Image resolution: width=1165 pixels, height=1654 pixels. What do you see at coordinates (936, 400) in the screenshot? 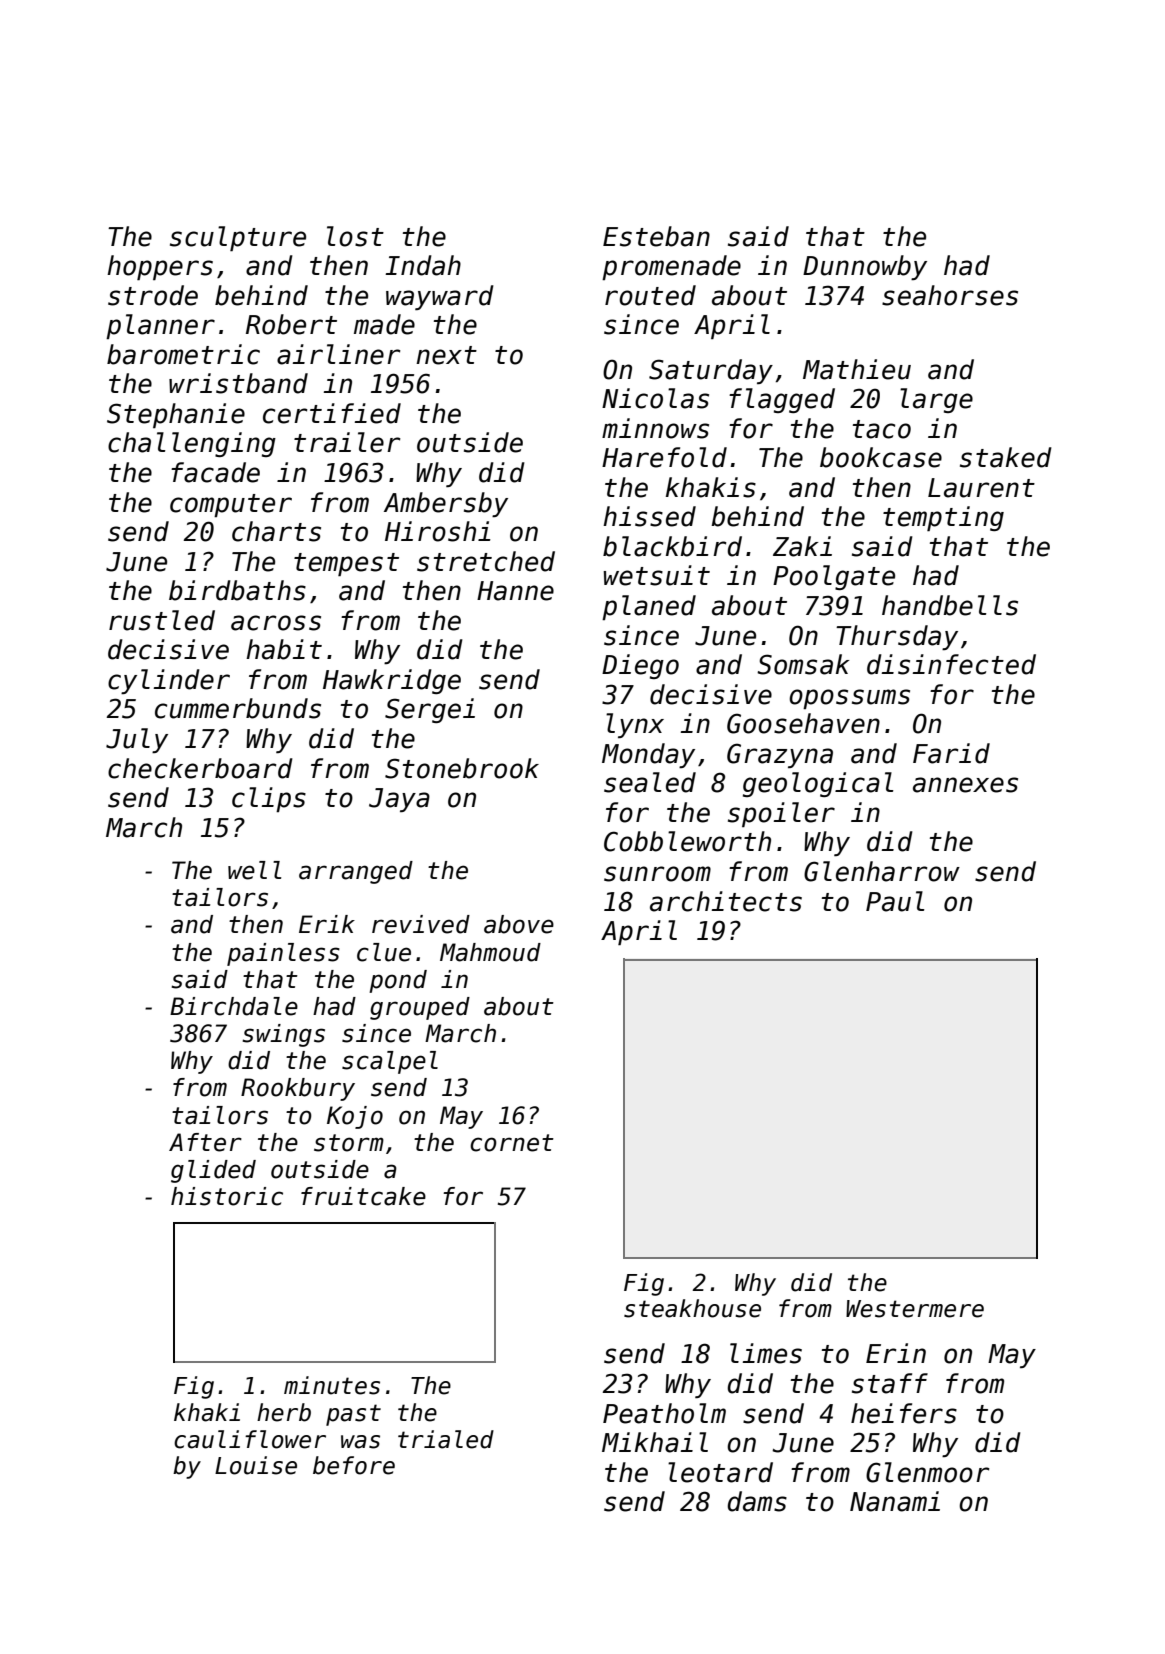
I see `large` at bounding box center [936, 400].
